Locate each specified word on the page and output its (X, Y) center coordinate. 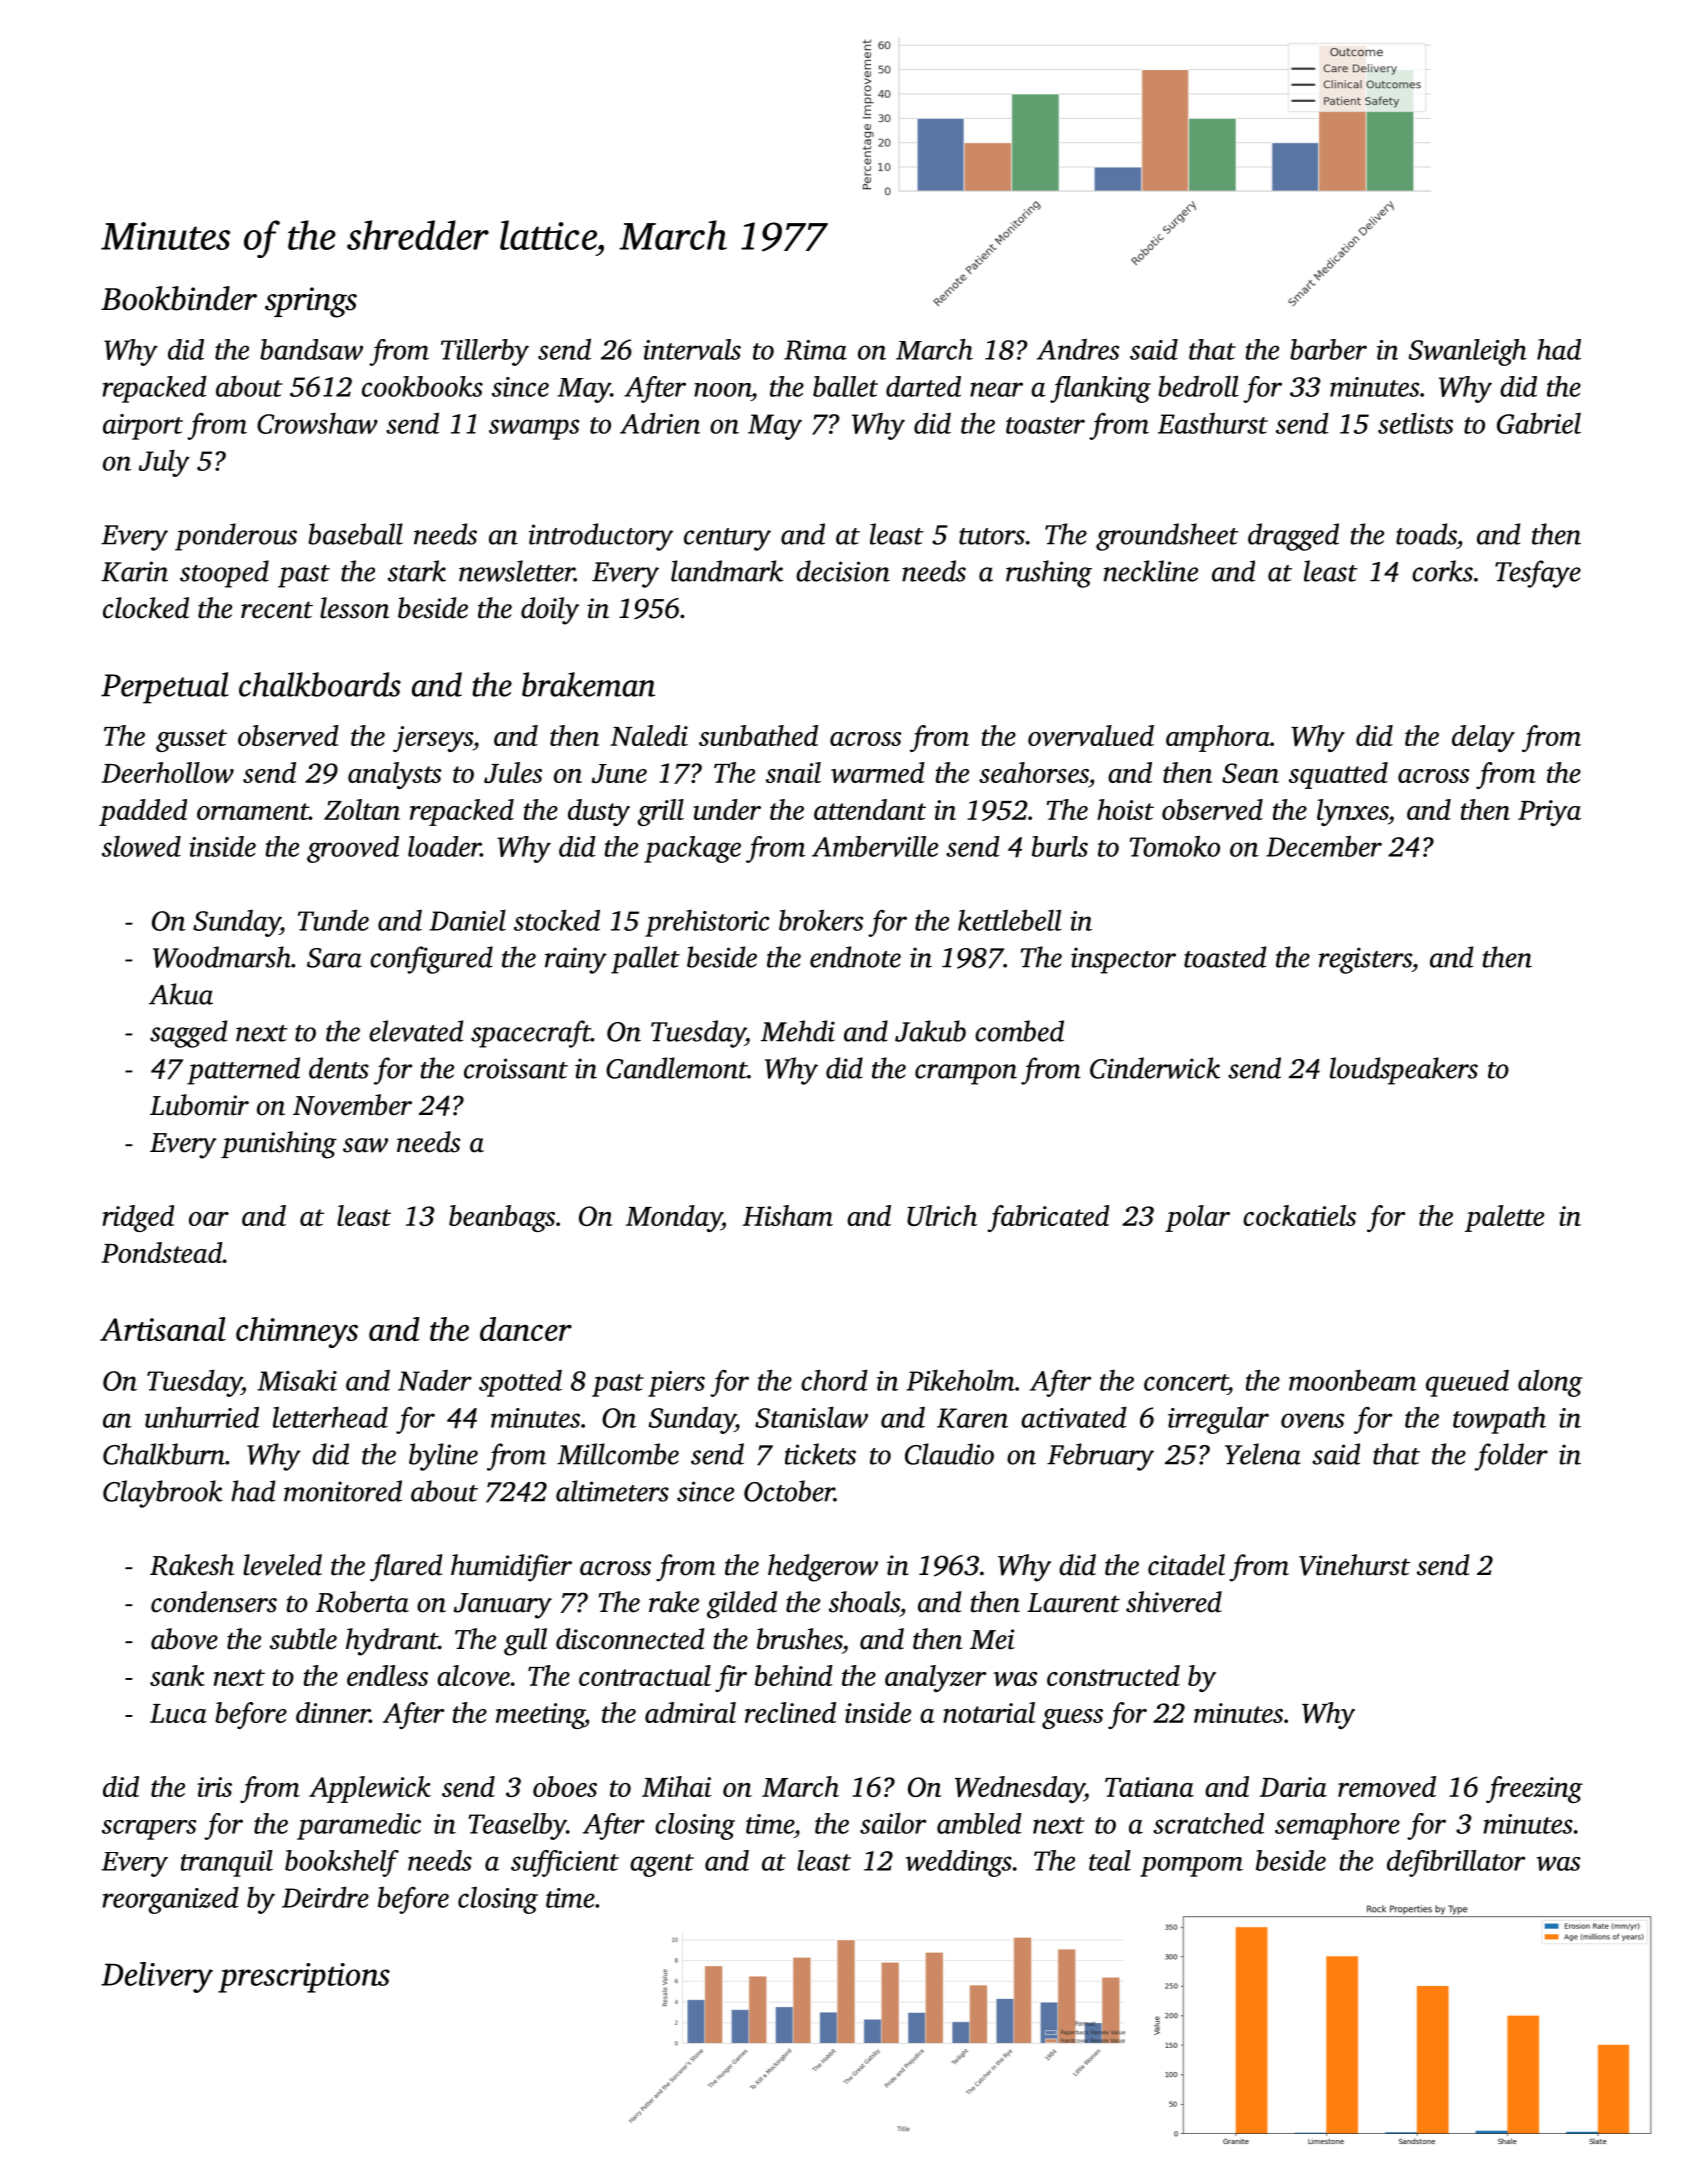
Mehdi (798, 1031)
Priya (1549, 813)
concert (1186, 1382)
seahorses (1034, 772)
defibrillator (1456, 1863)
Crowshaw (317, 423)
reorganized (170, 1900)
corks (1442, 571)
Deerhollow (167, 772)
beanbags (502, 1218)
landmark (727, 571)
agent (662, 1865)
